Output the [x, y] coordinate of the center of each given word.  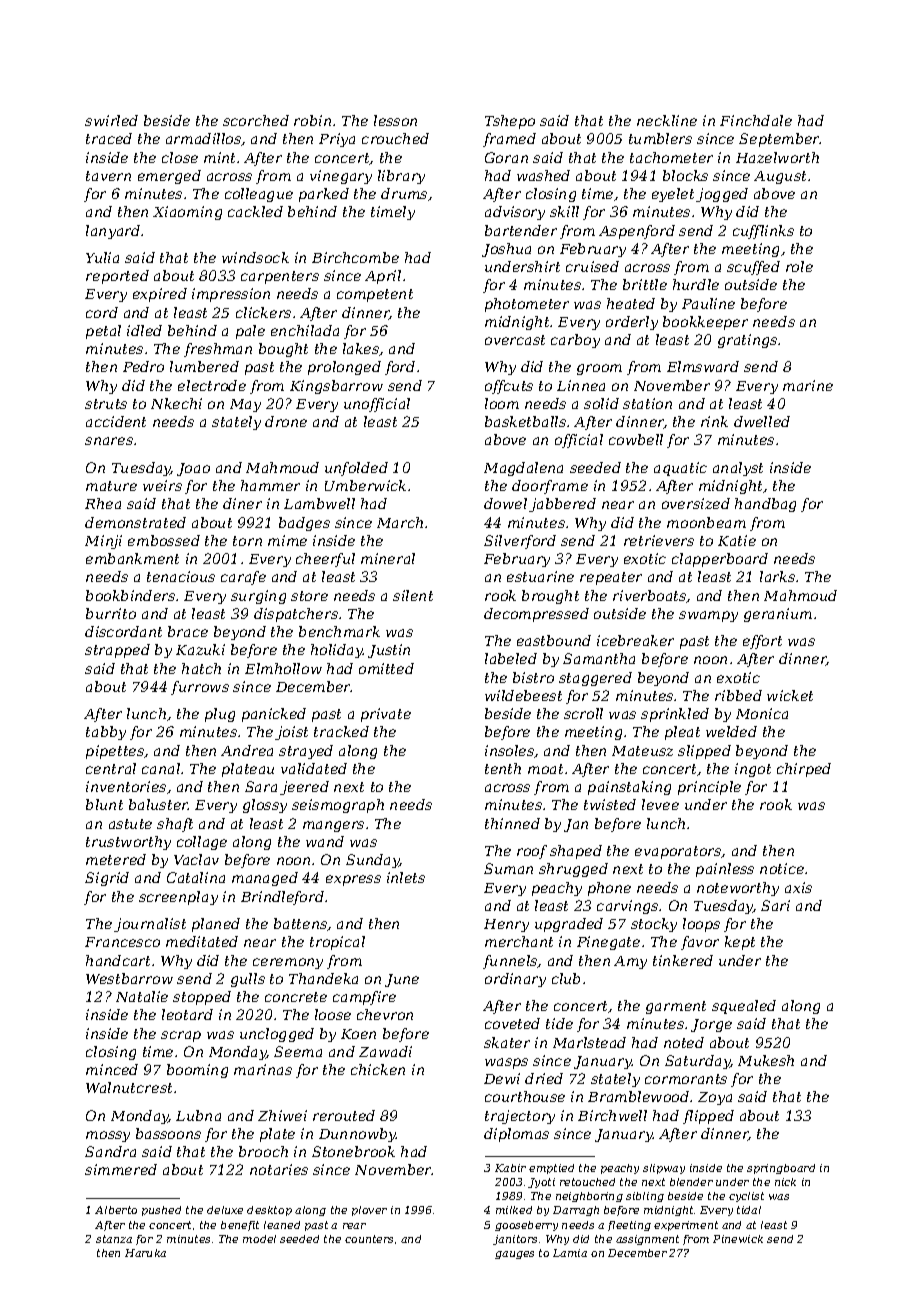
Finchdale [756, 120]
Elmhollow [283, 668]
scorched [256, 120]
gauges [514, 1255]
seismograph [338, 806]
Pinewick [738, 1239]
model [259, 1239]
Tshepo [510, 122]
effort [762, 642]
